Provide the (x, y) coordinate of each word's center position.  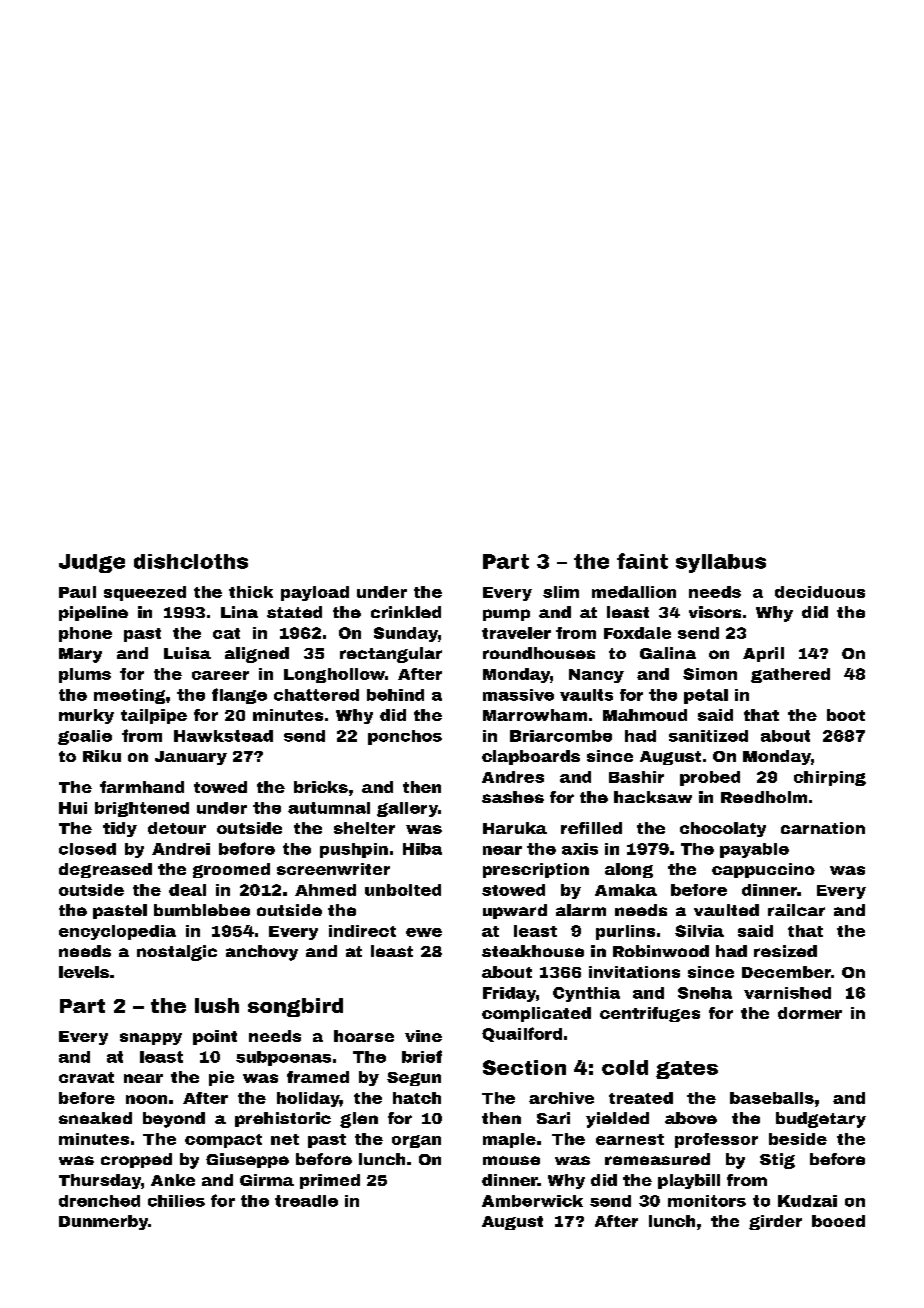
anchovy (262, 953)
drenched (99, 1201)
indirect (362, 931)
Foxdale (637, 633)
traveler (516, 633)
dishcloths (191, 561)
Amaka (626, 890)
